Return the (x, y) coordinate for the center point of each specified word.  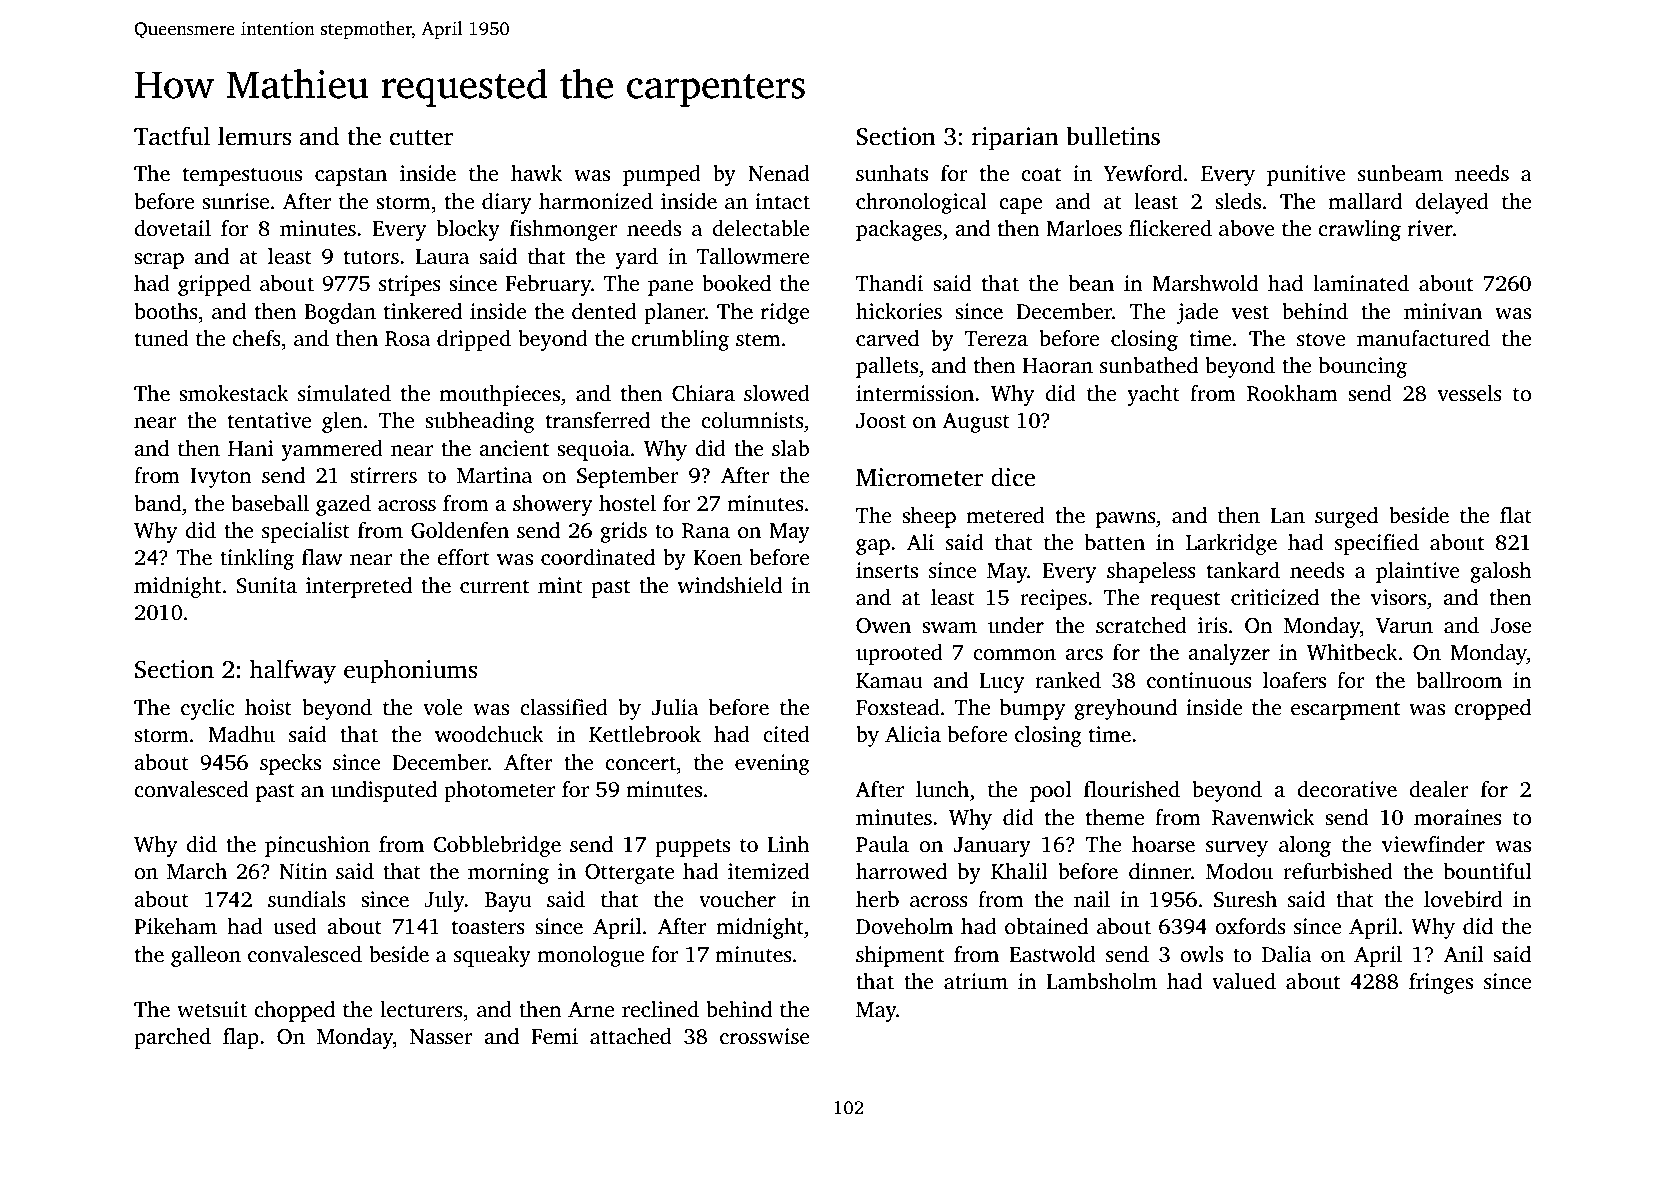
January (992, 847)
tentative (269, 420)
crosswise (765, 1036)
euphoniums (410, 671)
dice (1013, 477)
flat (1516, 515)
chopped (294, 1011)
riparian (1015, 139)
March (197, 871)
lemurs (254, 136)
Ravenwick (1263, 817)
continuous (1199, 680)
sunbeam (1400, 173)
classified (564, 707)
